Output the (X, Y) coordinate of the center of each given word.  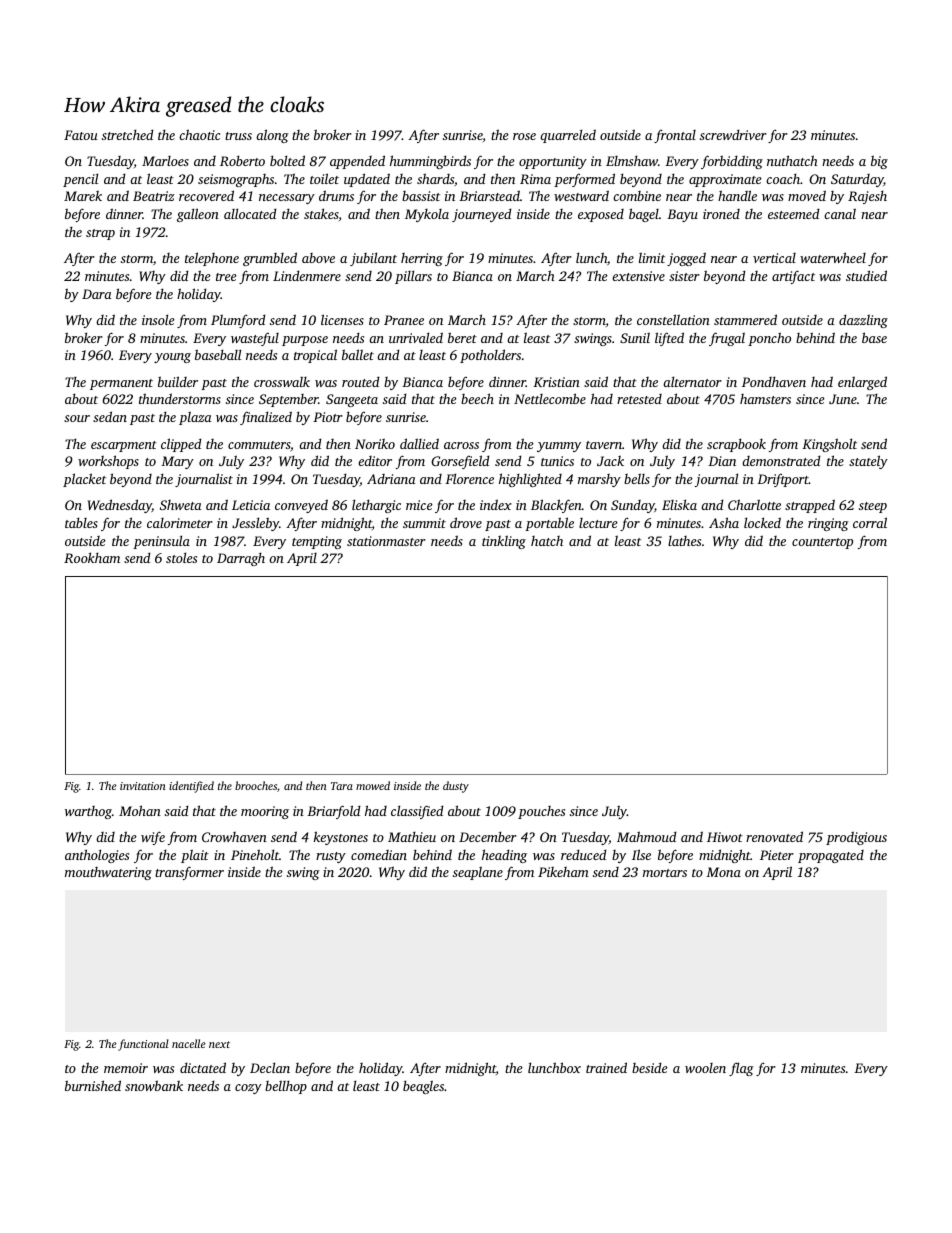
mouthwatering (108, 873)
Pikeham (563, 872)
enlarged (862, 383)
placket (84, 480)
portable (549, 524)
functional (143, 1045)
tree (226, 277)
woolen (705, 1068)
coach (783, 178)
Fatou (81, 135)
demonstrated (781, 460)
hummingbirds (430, 162)
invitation (143, 786)
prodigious (856, 838)
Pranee (404, 320)
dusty (456, 787)
